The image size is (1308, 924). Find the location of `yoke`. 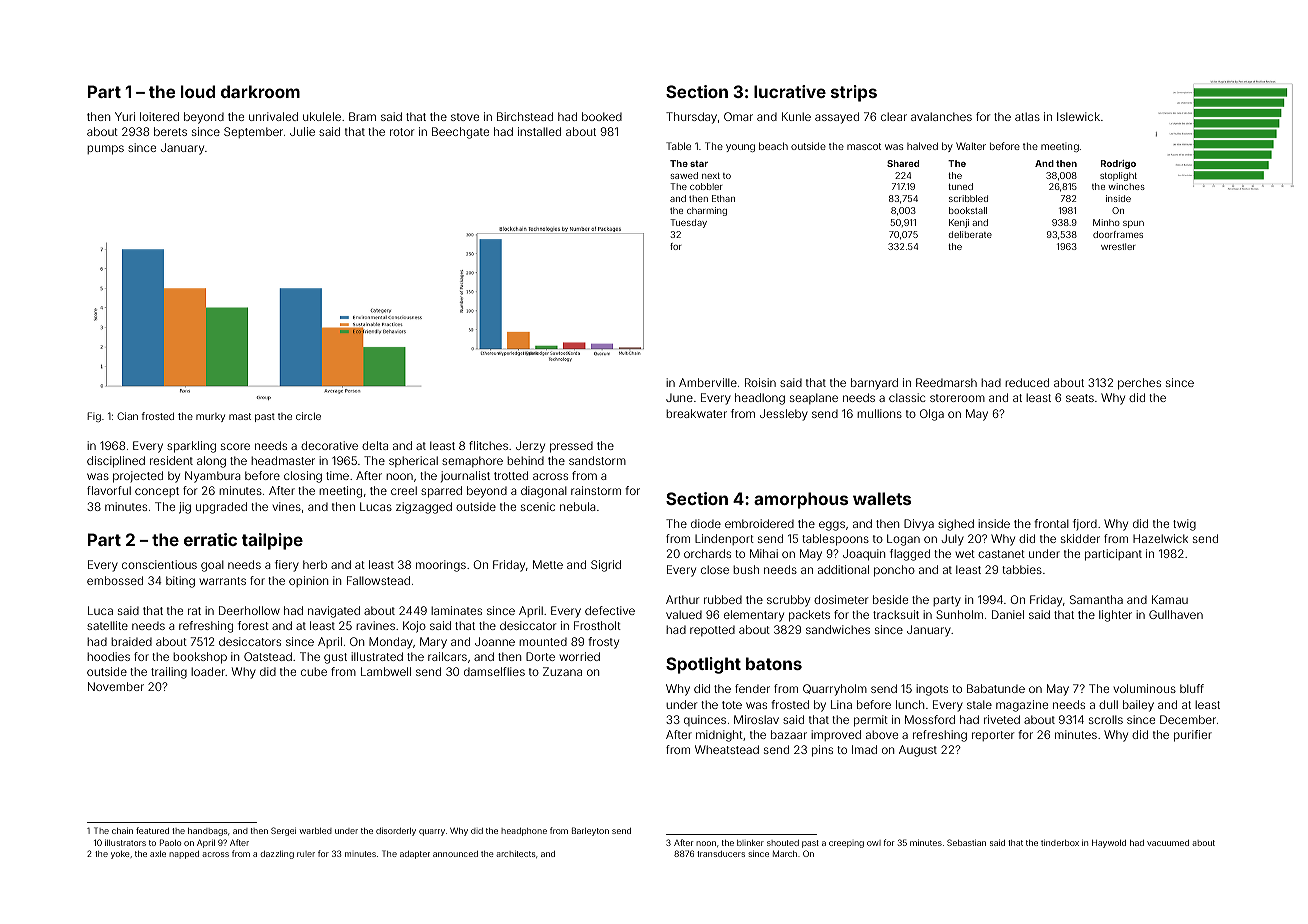

yoke is located at coordinates (120, 855).
